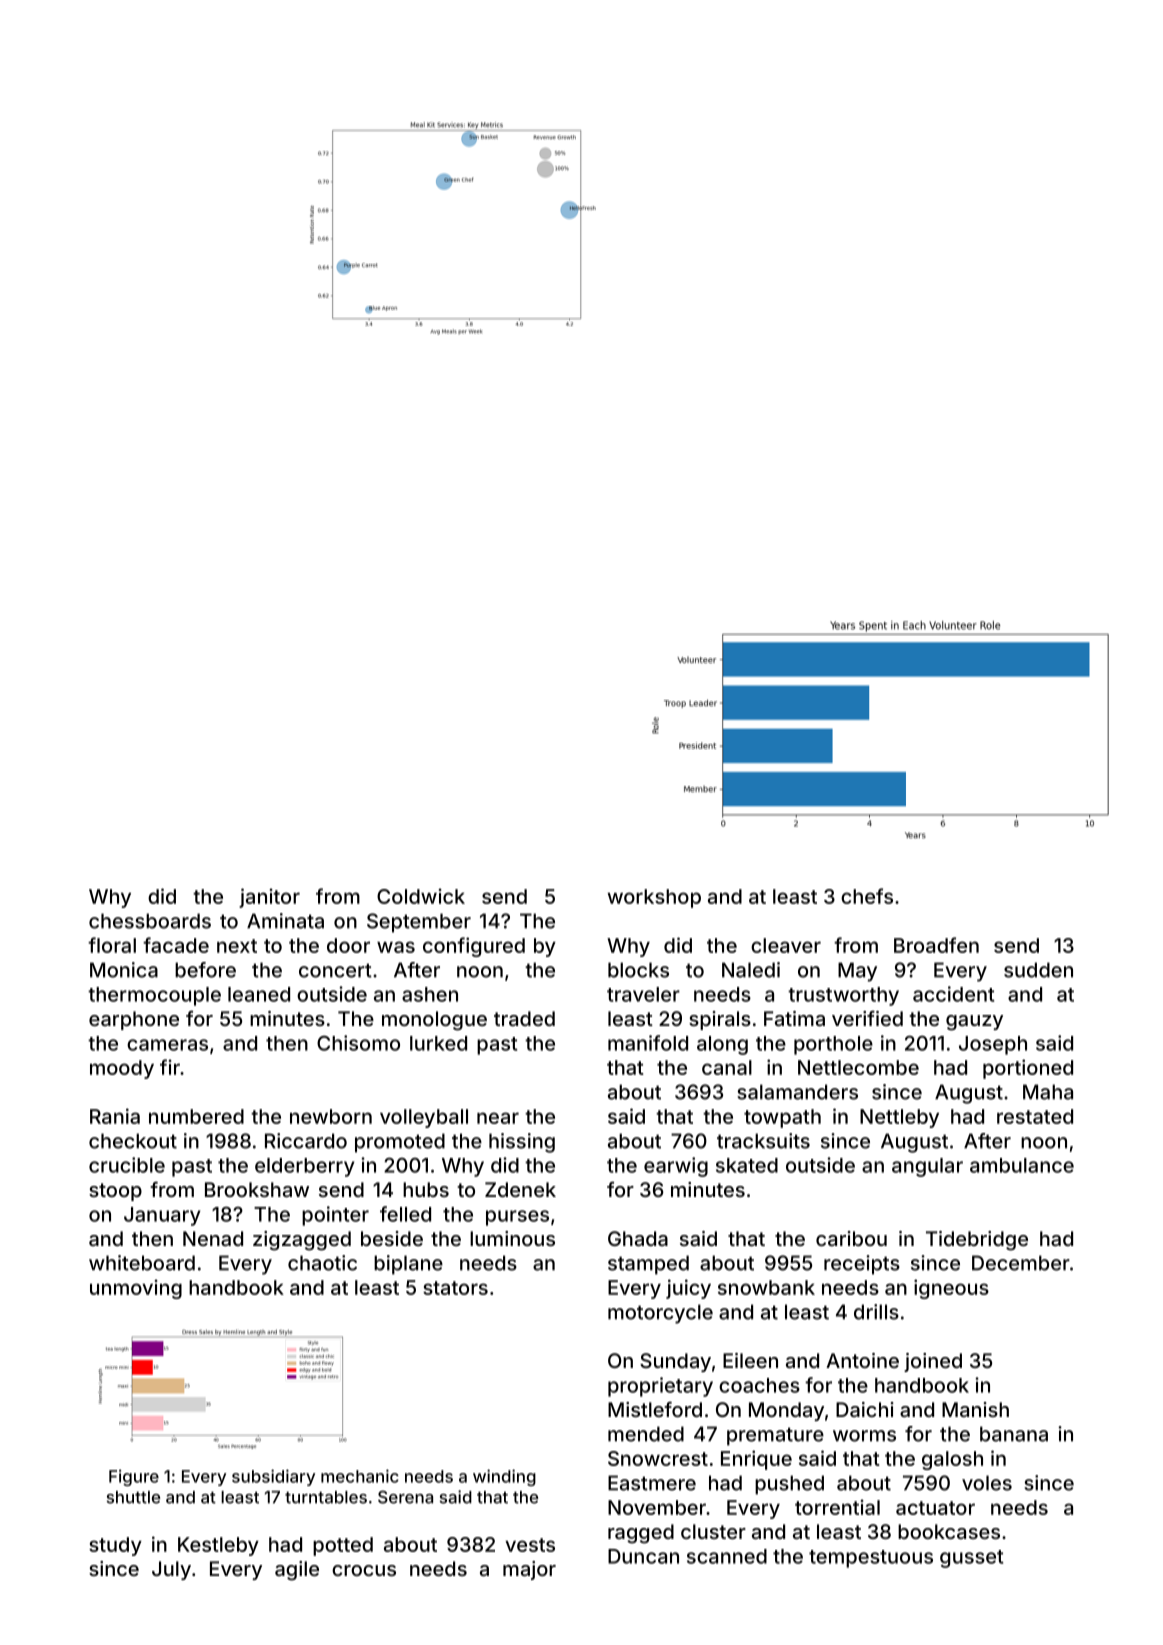  Describe the element at coordinates (269, 898) in the screenshot. I see `janitor` at that location.
